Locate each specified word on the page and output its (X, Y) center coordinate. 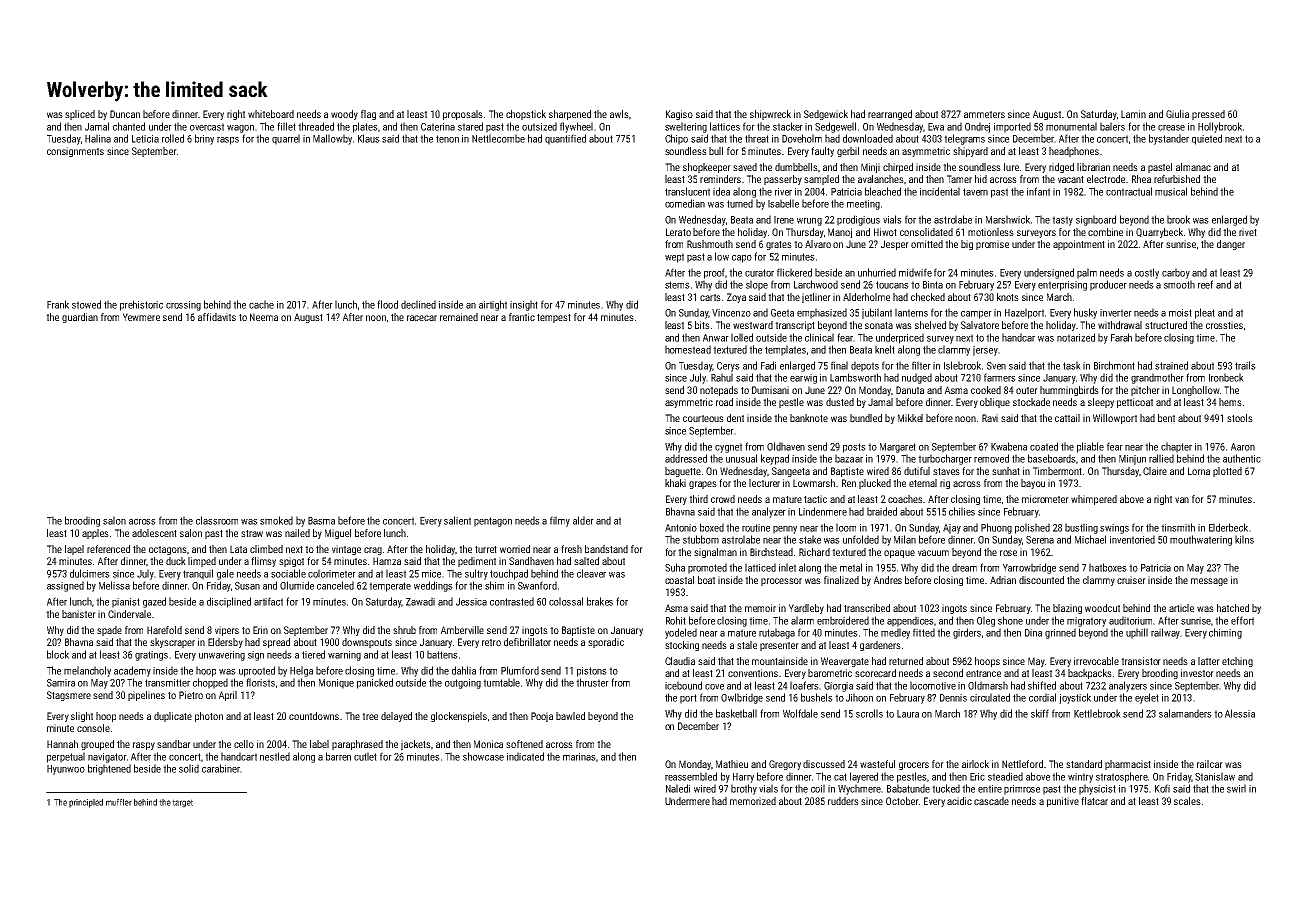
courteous (703, 418)
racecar (422, 318)
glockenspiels (459, 717)
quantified (565, 139)
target (182, 803)
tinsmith (1178, 527)
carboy (1176, 273)
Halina (98, 138)
